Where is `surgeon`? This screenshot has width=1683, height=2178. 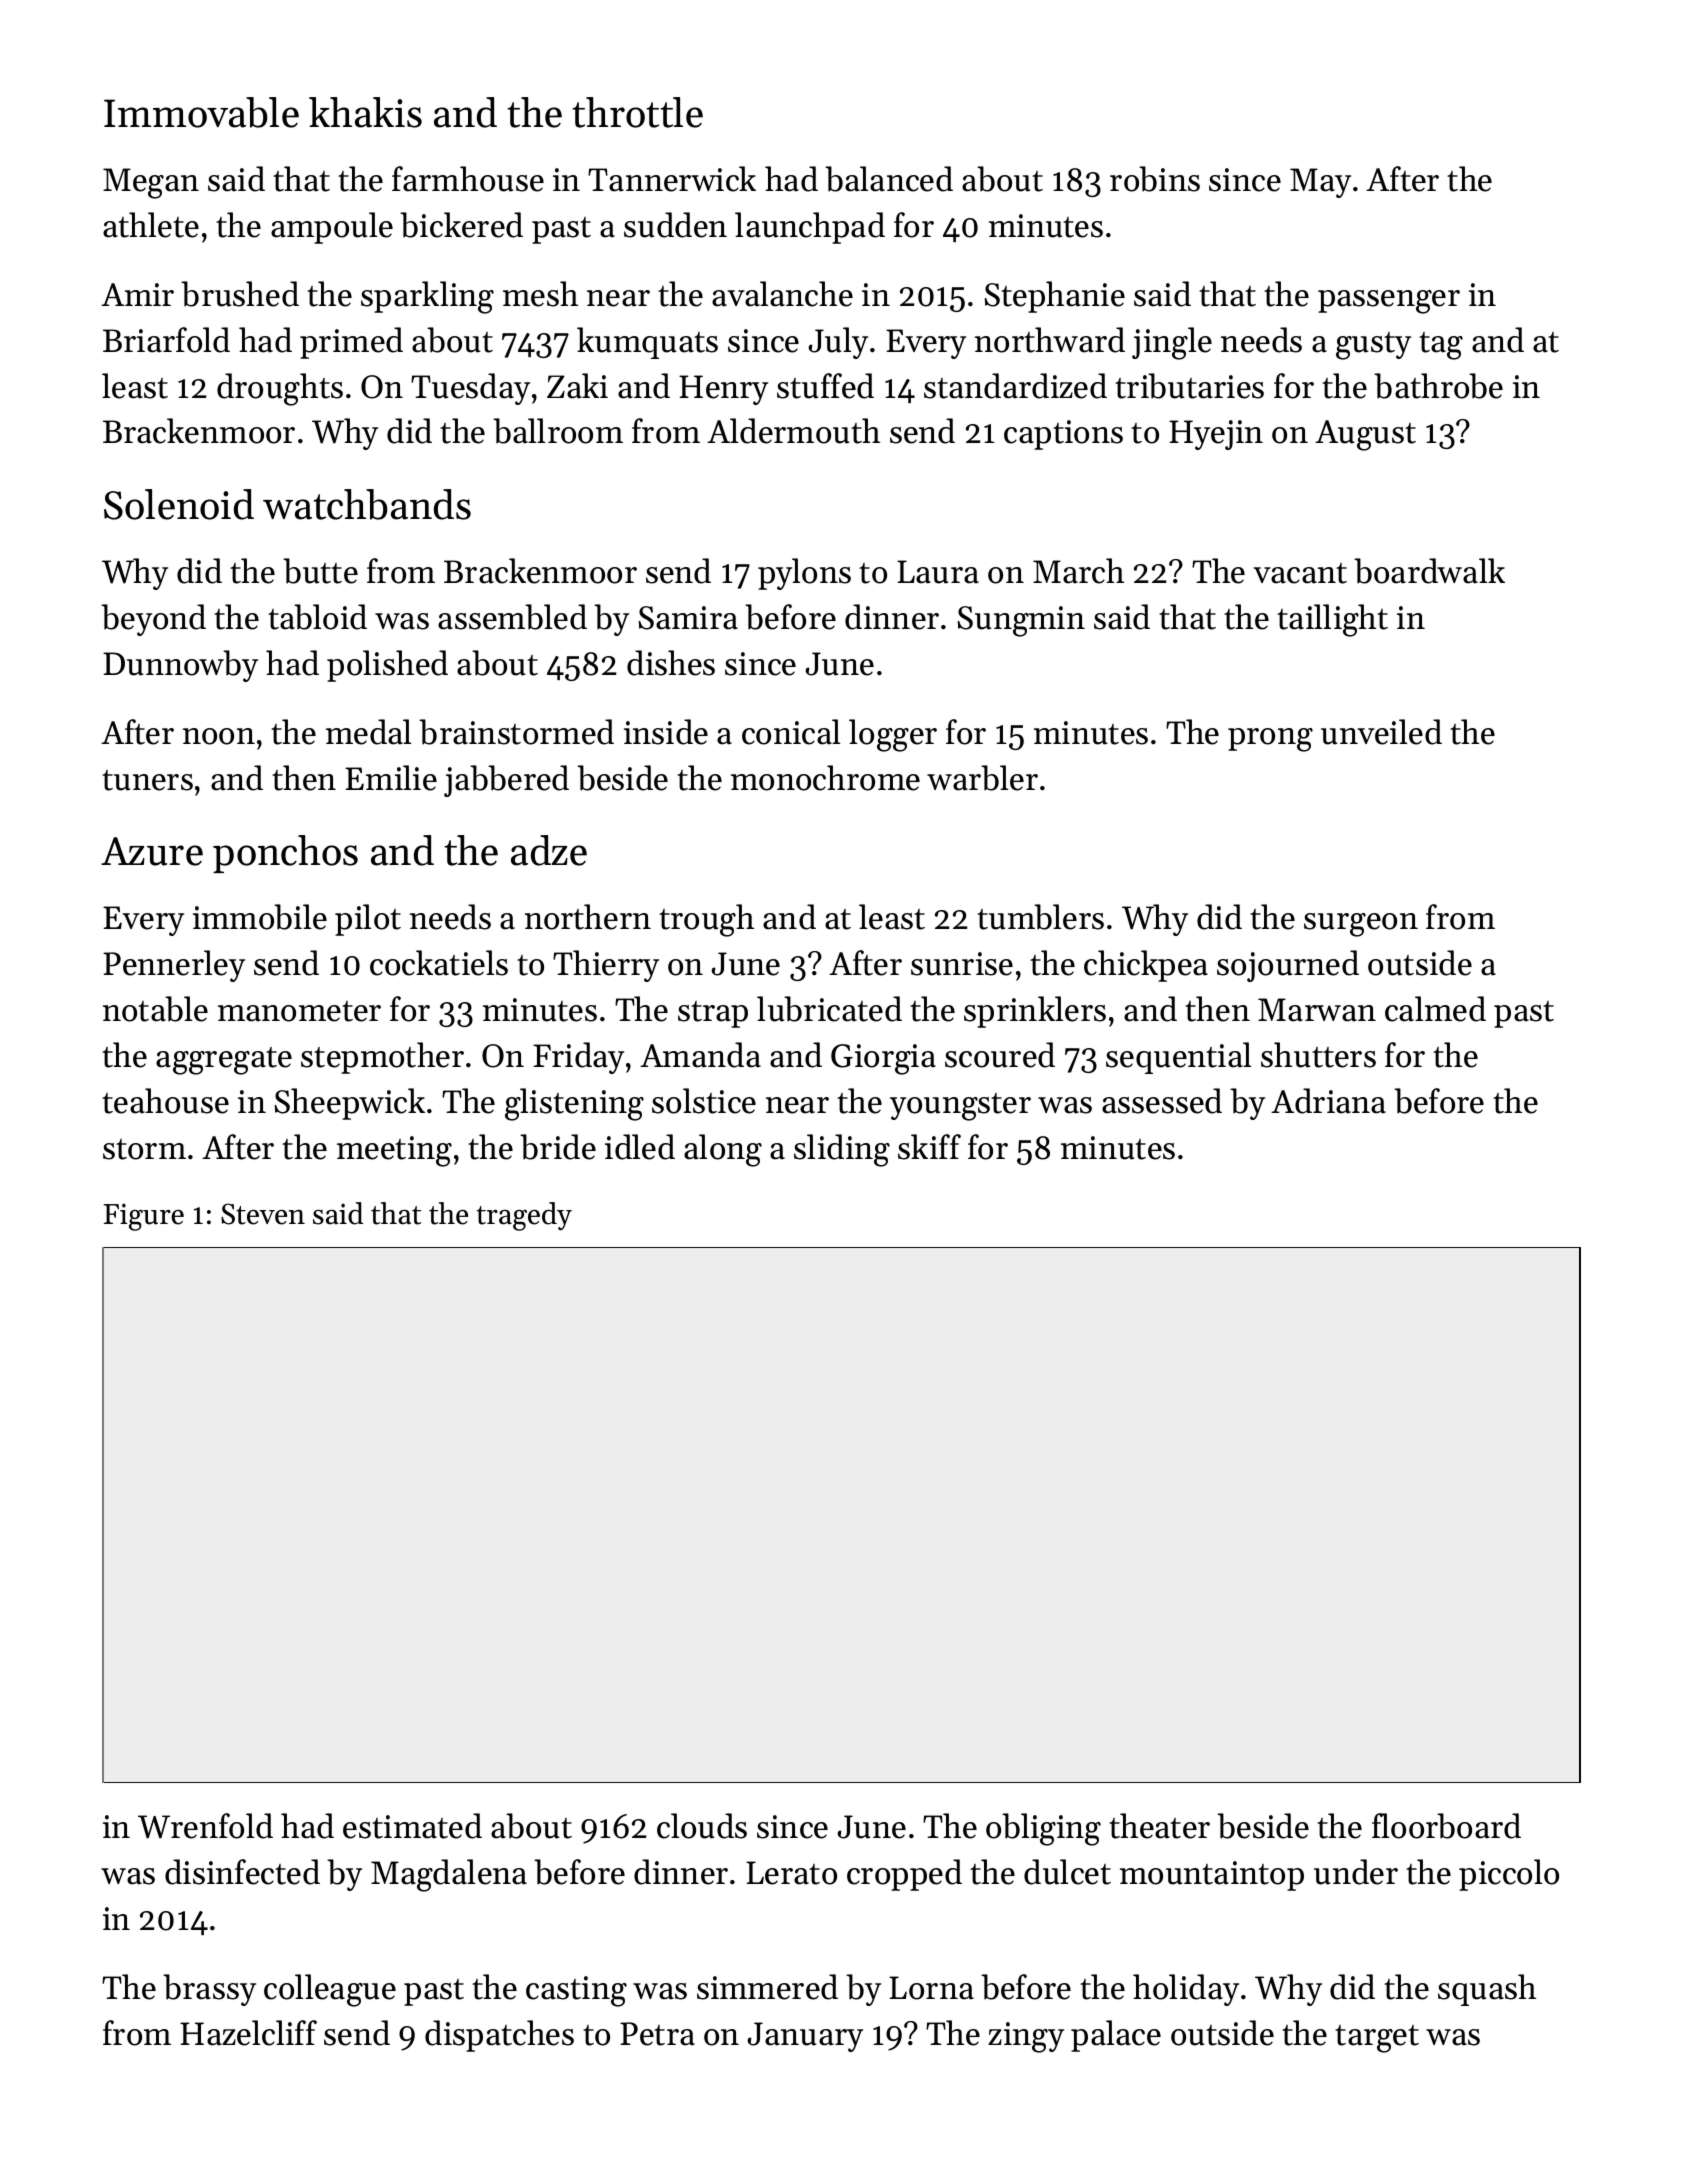
surgeon is located at coordinates (1361, 925).
